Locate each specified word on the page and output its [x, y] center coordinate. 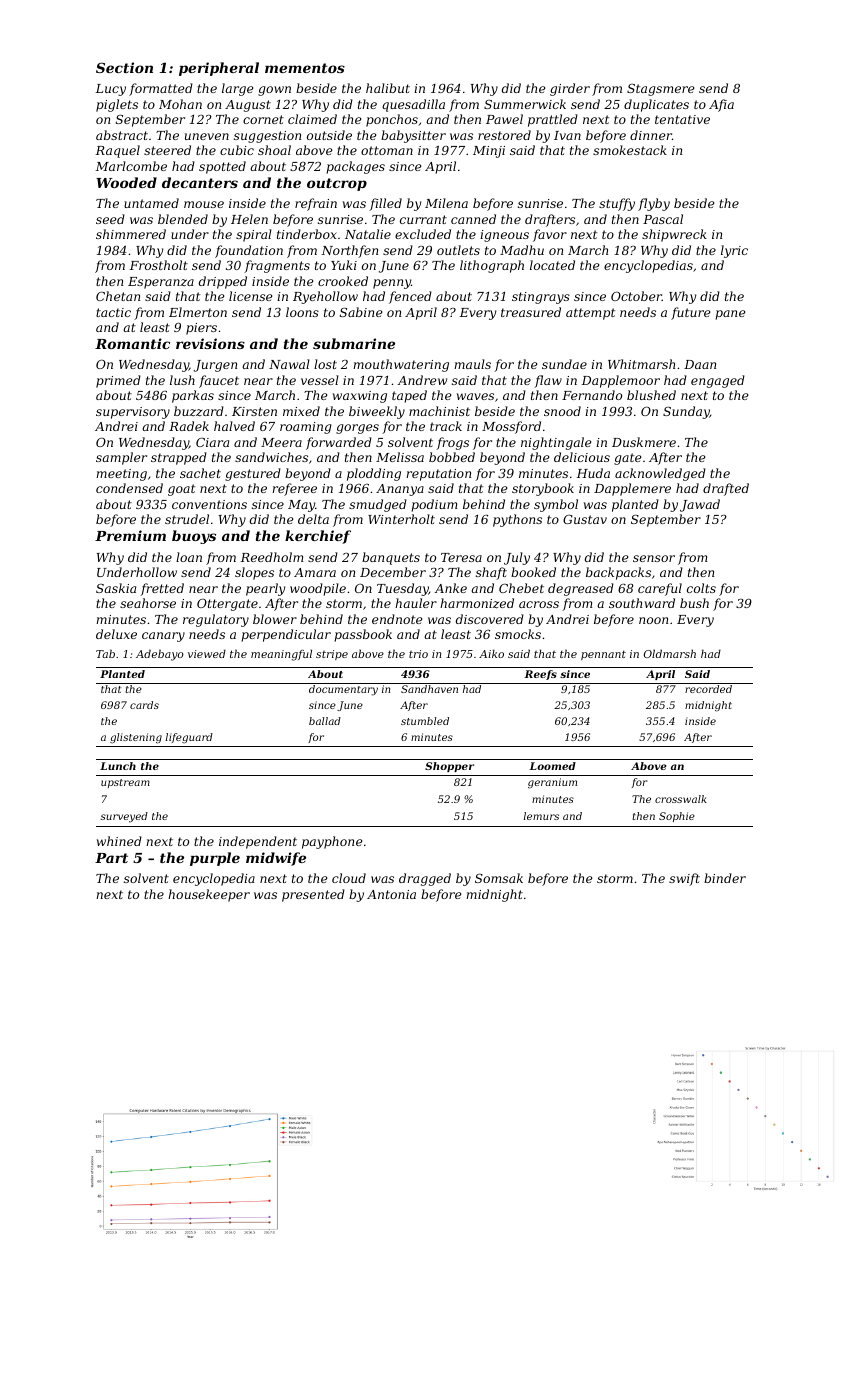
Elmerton [198, 312]
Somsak [499, 878]
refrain [316, 204]
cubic [237, 150]
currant [423, 219]
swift [684, 879]
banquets [391, 558]
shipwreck [674, 235]
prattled [553, 120]
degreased [581, 589]
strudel [187, 519]
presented [313, 895]
